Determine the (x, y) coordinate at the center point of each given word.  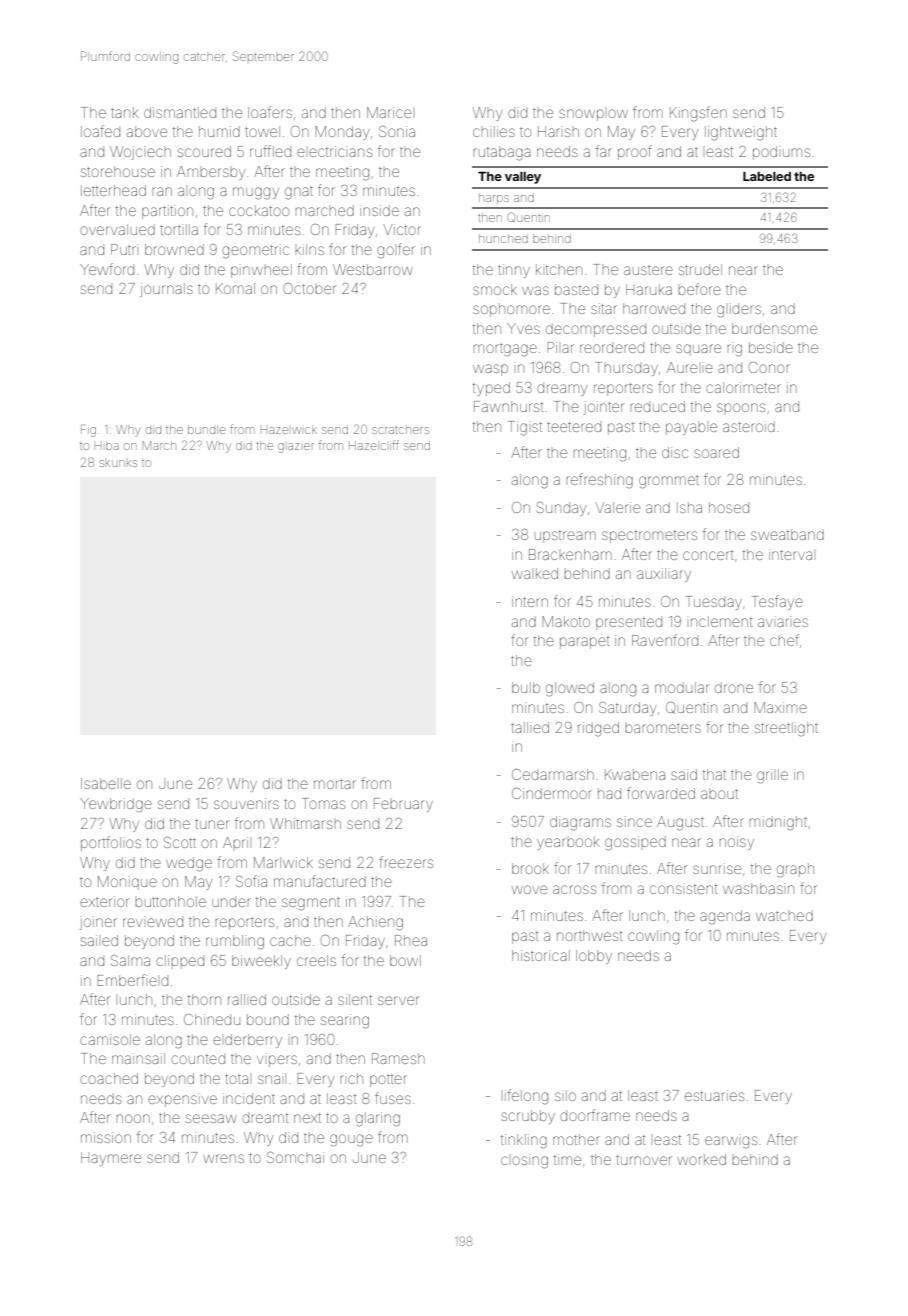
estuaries (714, 1095)
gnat (299, 193)
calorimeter (743, 387)
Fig (88, 431)
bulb (526, 687)
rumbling (235, 942)
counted (198, 1059)
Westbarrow (373, 269)
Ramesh (398, 1058)
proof (635, 152)
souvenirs (246, 803)
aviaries (783, 622)
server (398, 1000)
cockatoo (259, 210)
